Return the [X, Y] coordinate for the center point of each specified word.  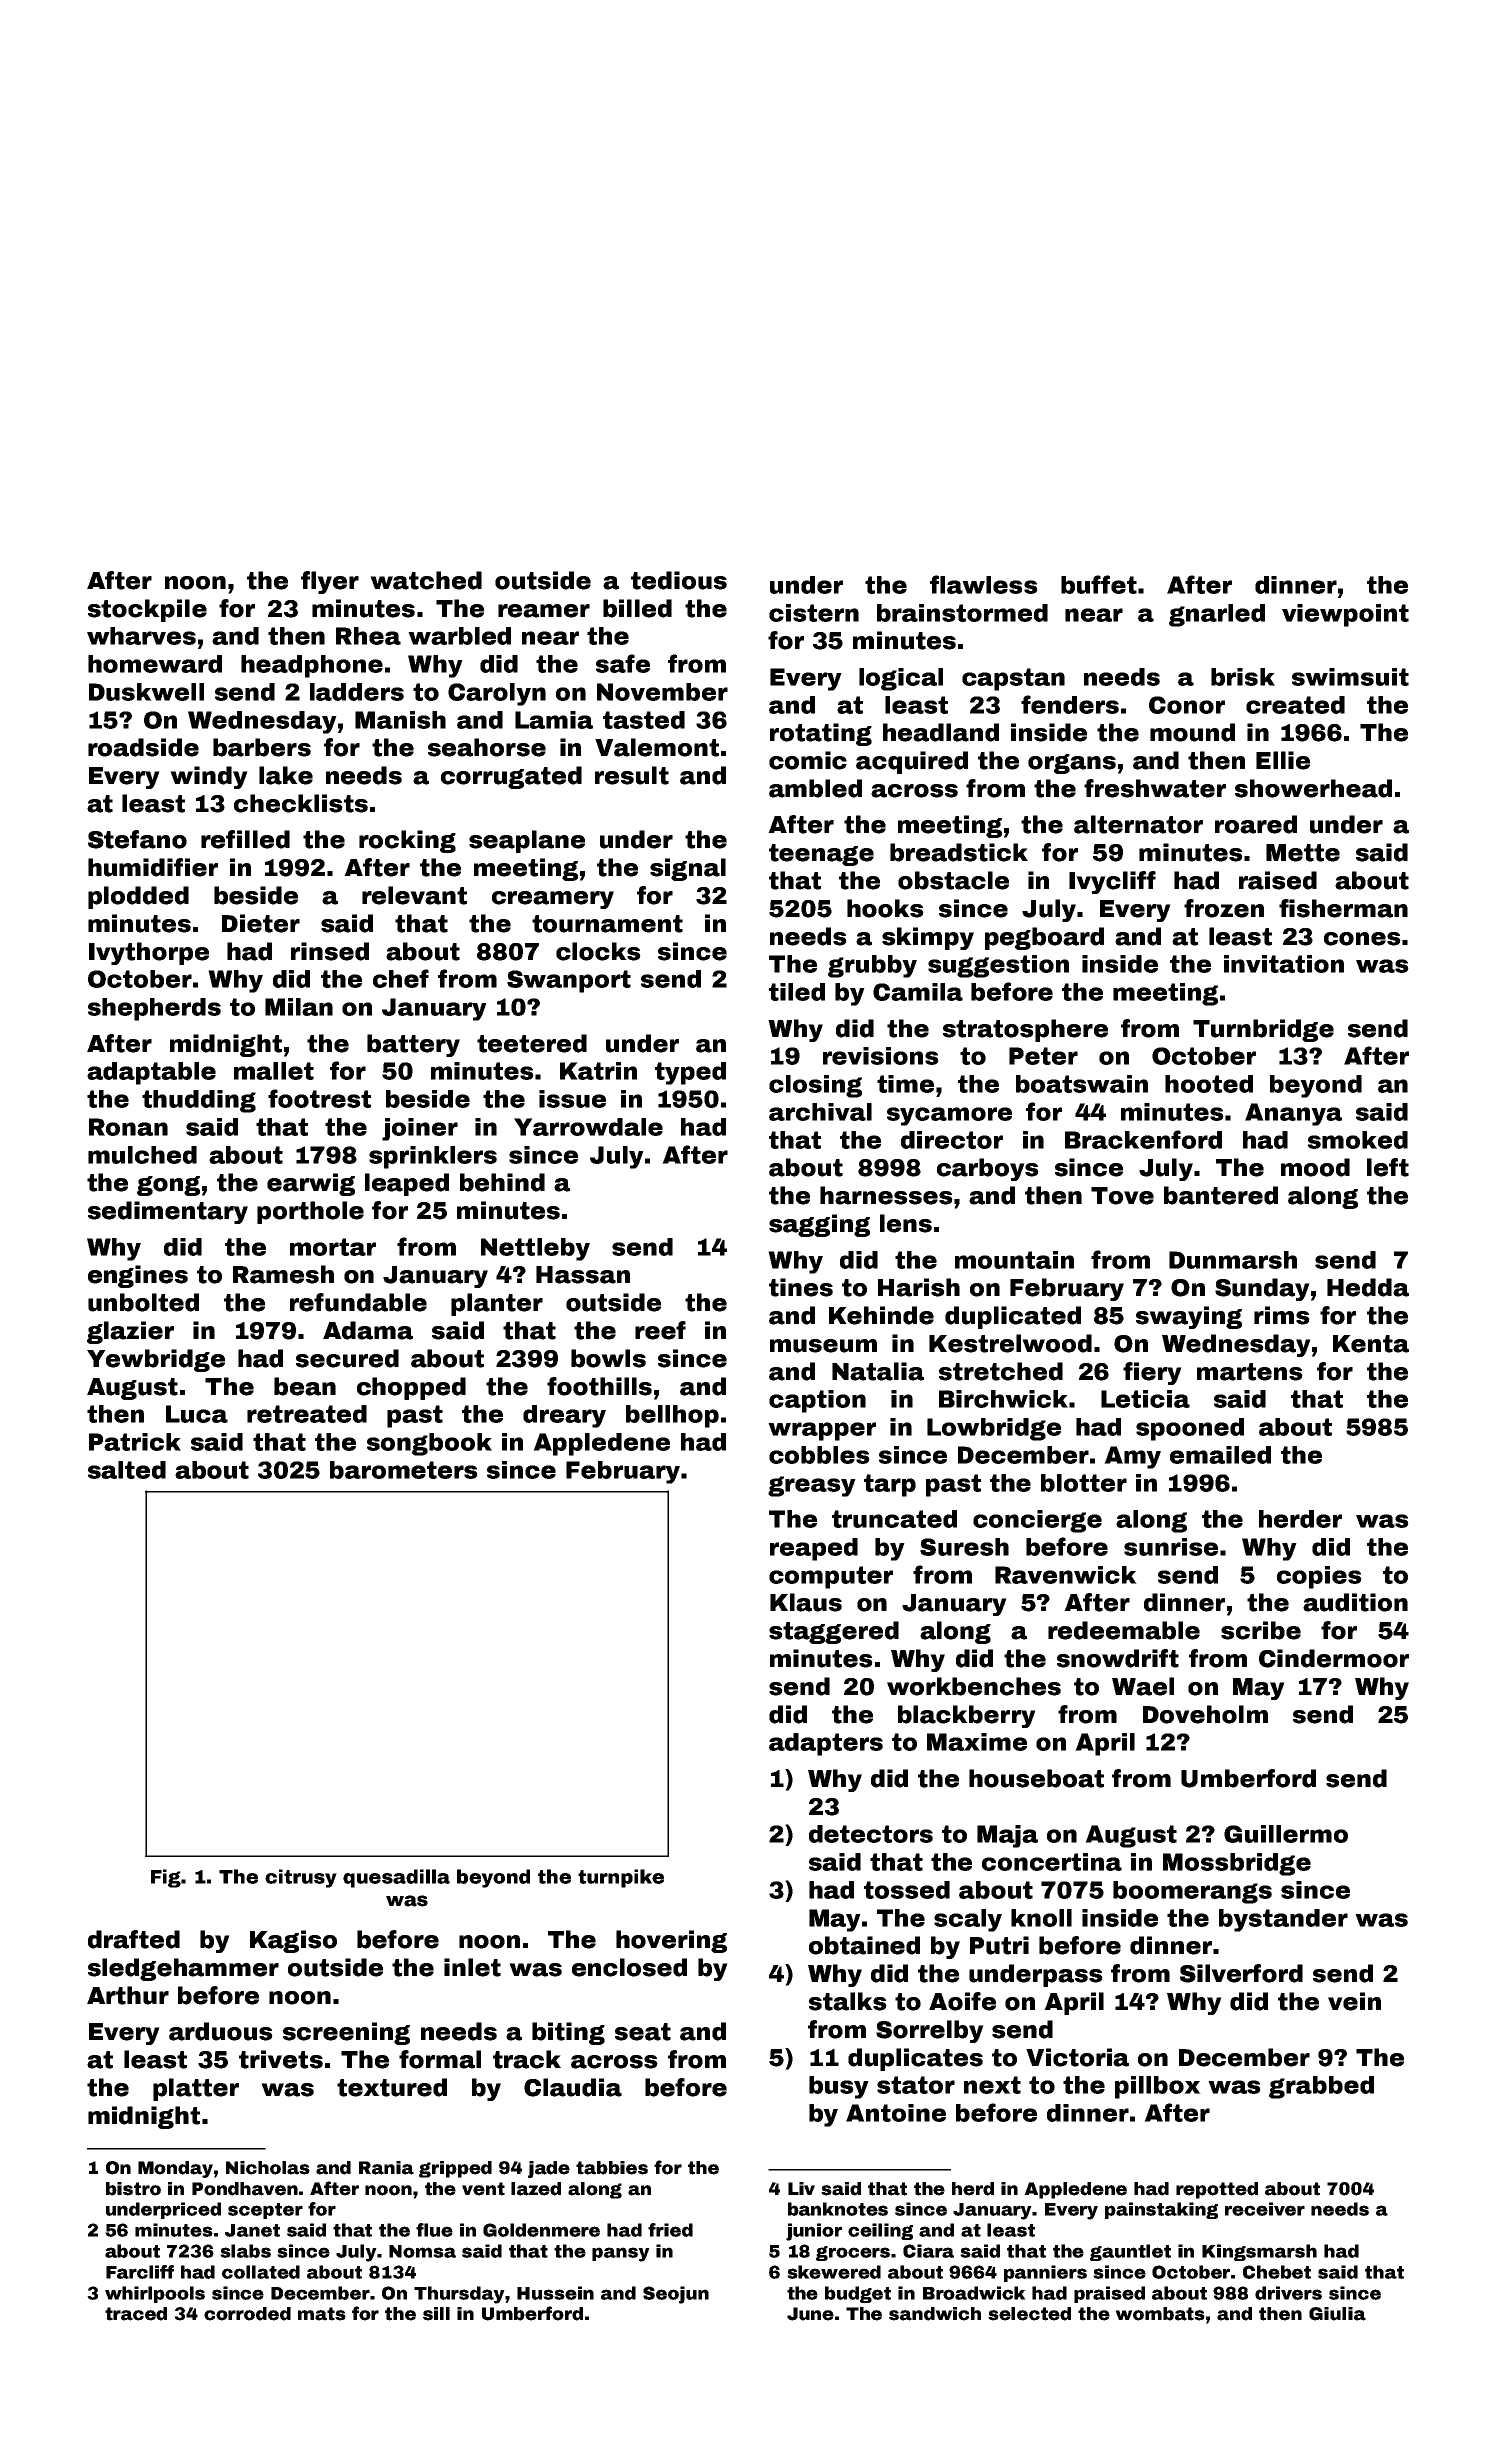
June [810, 2314]
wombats [1160, 2314]
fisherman [1343, 908]
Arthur [128, 1995]
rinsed [330, 951]
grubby [872, 966]
